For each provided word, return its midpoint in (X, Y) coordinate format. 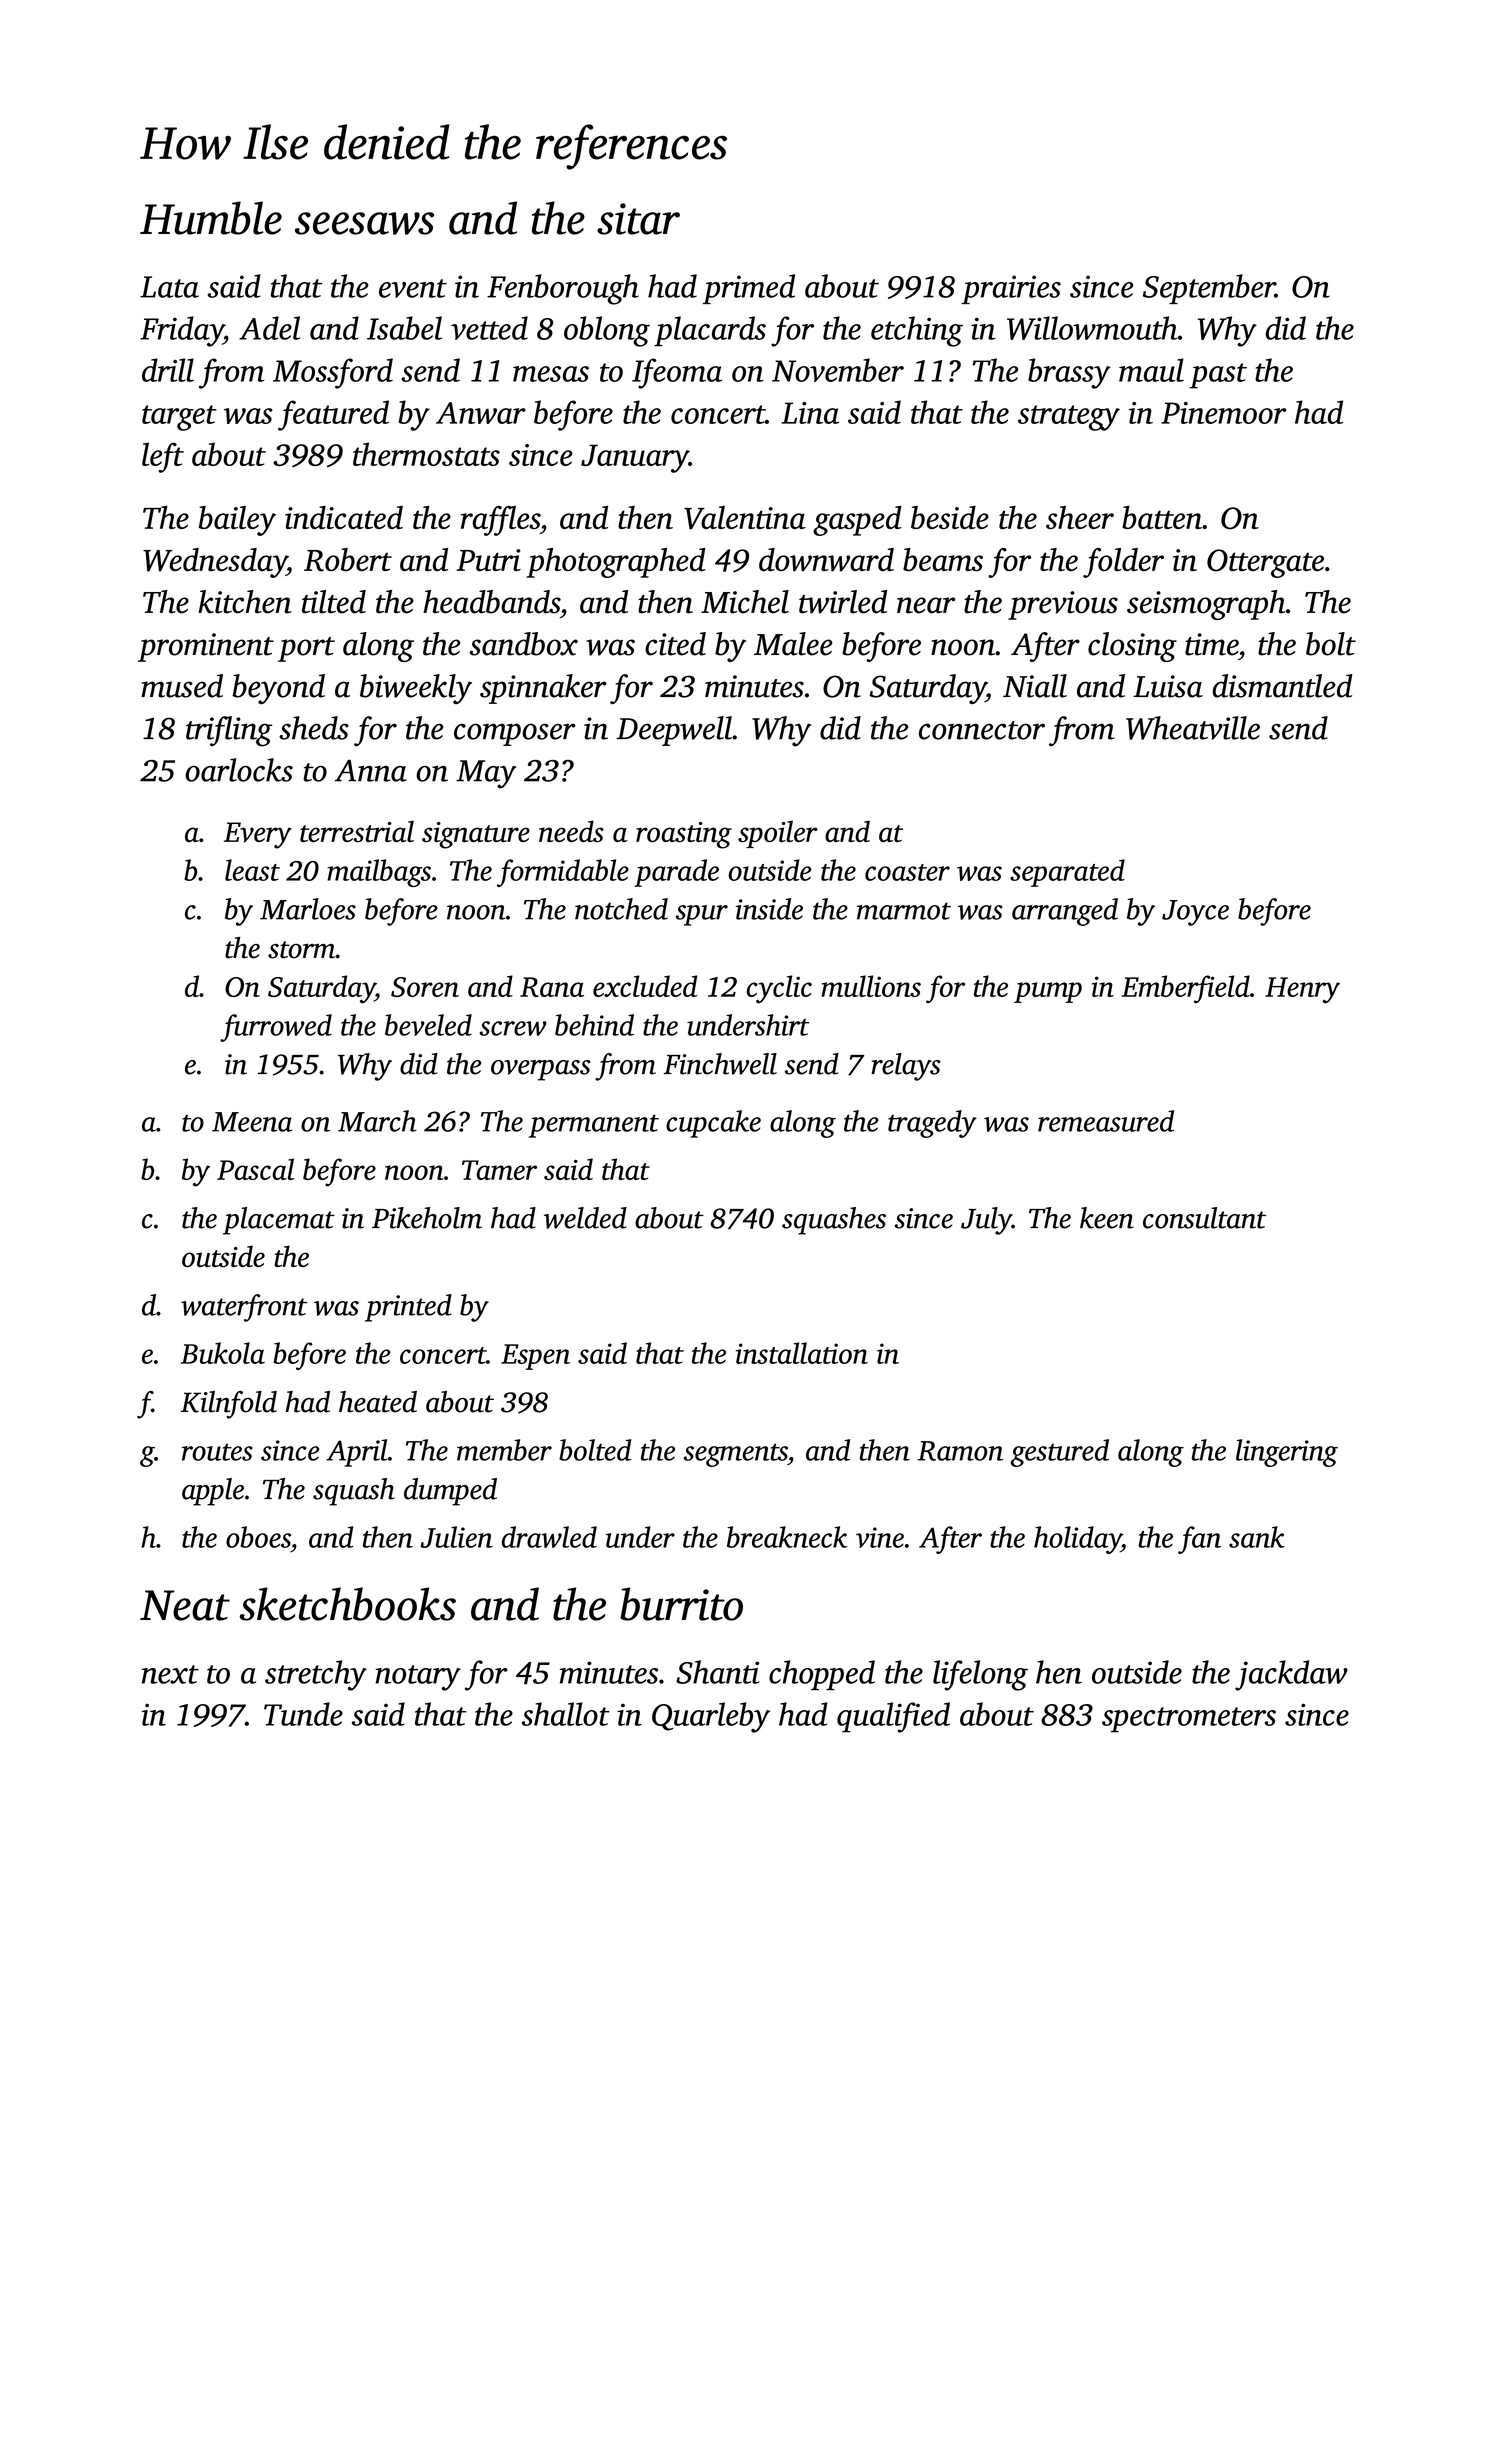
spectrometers (1189, 1720)
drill (168, 370)
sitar (638, 219)
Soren (425, 987)
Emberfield (1186, 989)
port (306, 649)
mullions (871, 986)
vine (880, 1537)
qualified (893, 1717)
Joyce (1195, 913)
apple (213, 1492)
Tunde (303, 1714)
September (1209, 289)
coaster (907, 872)
